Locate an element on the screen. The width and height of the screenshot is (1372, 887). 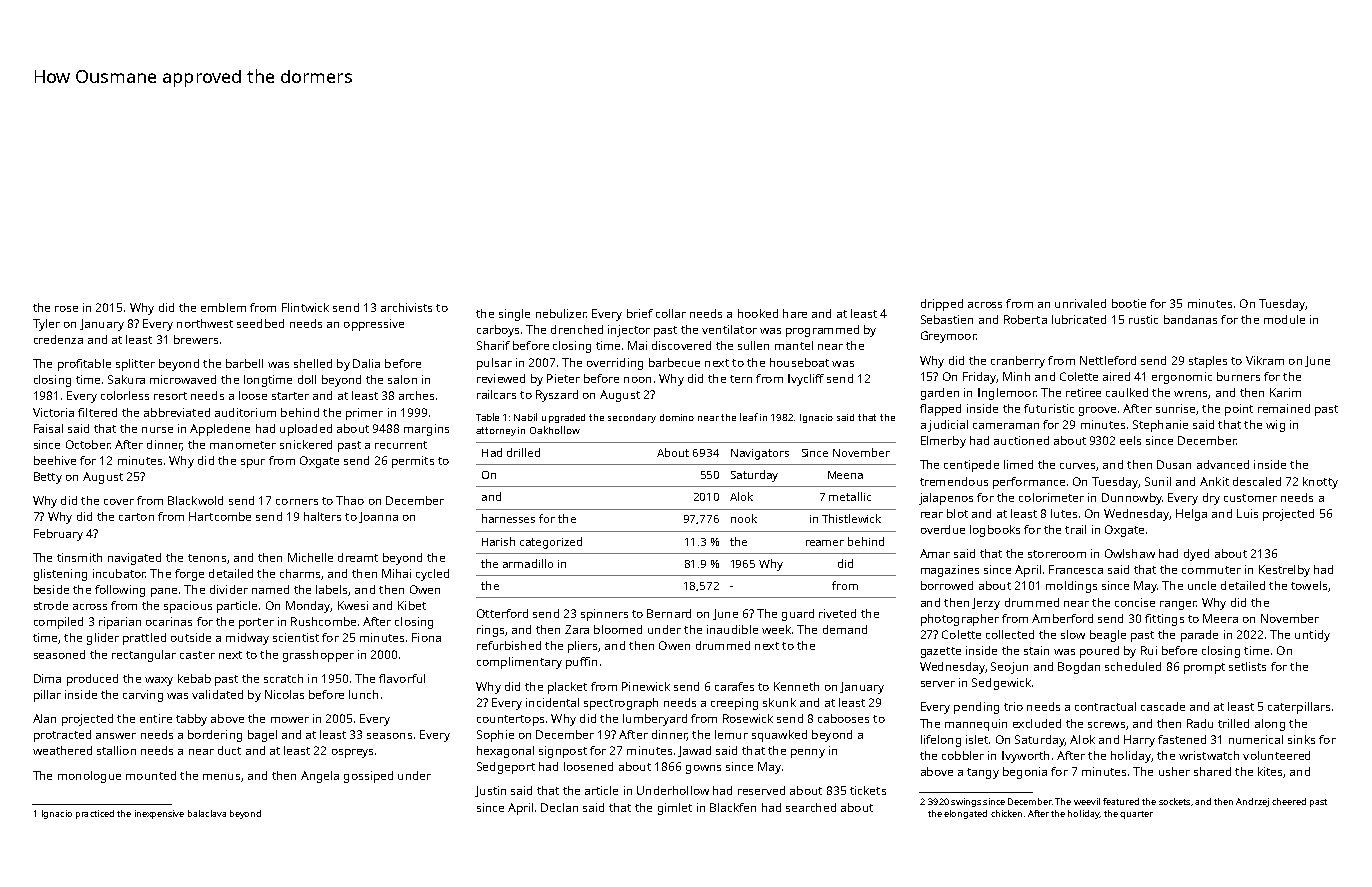
unrivaled is located at coordinates (1080, 303).
